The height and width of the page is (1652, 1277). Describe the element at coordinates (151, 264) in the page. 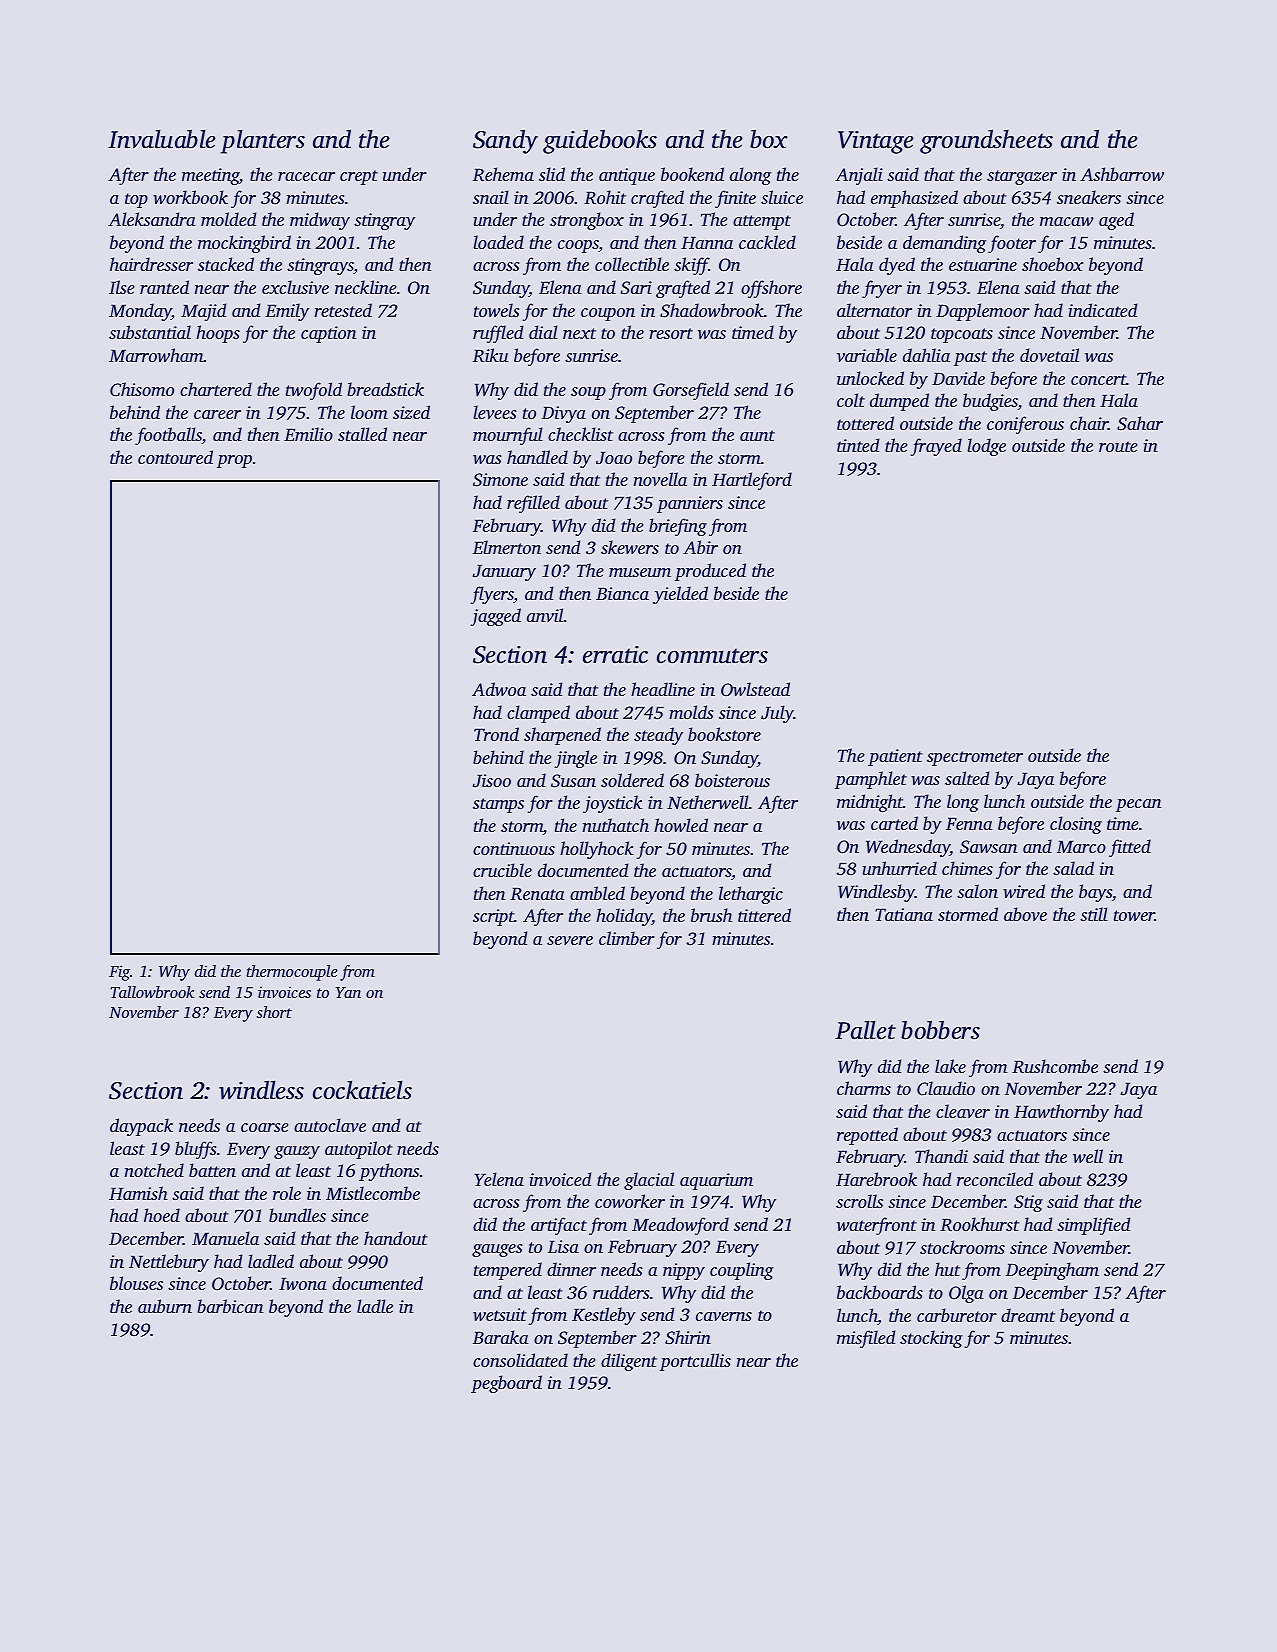

I see `hairdresser` at that location.
